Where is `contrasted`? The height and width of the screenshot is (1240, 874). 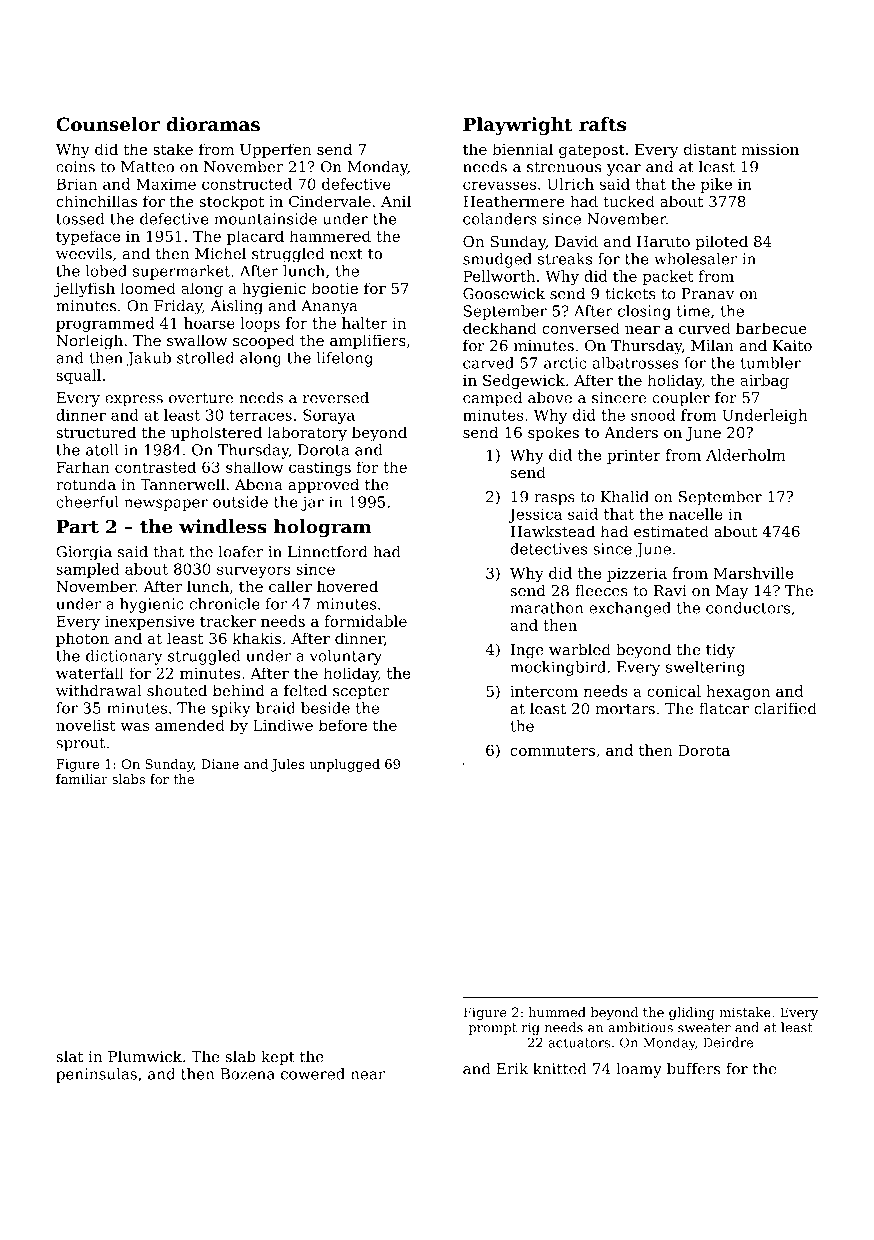
contrasted is located at coordinates (155, 467).
